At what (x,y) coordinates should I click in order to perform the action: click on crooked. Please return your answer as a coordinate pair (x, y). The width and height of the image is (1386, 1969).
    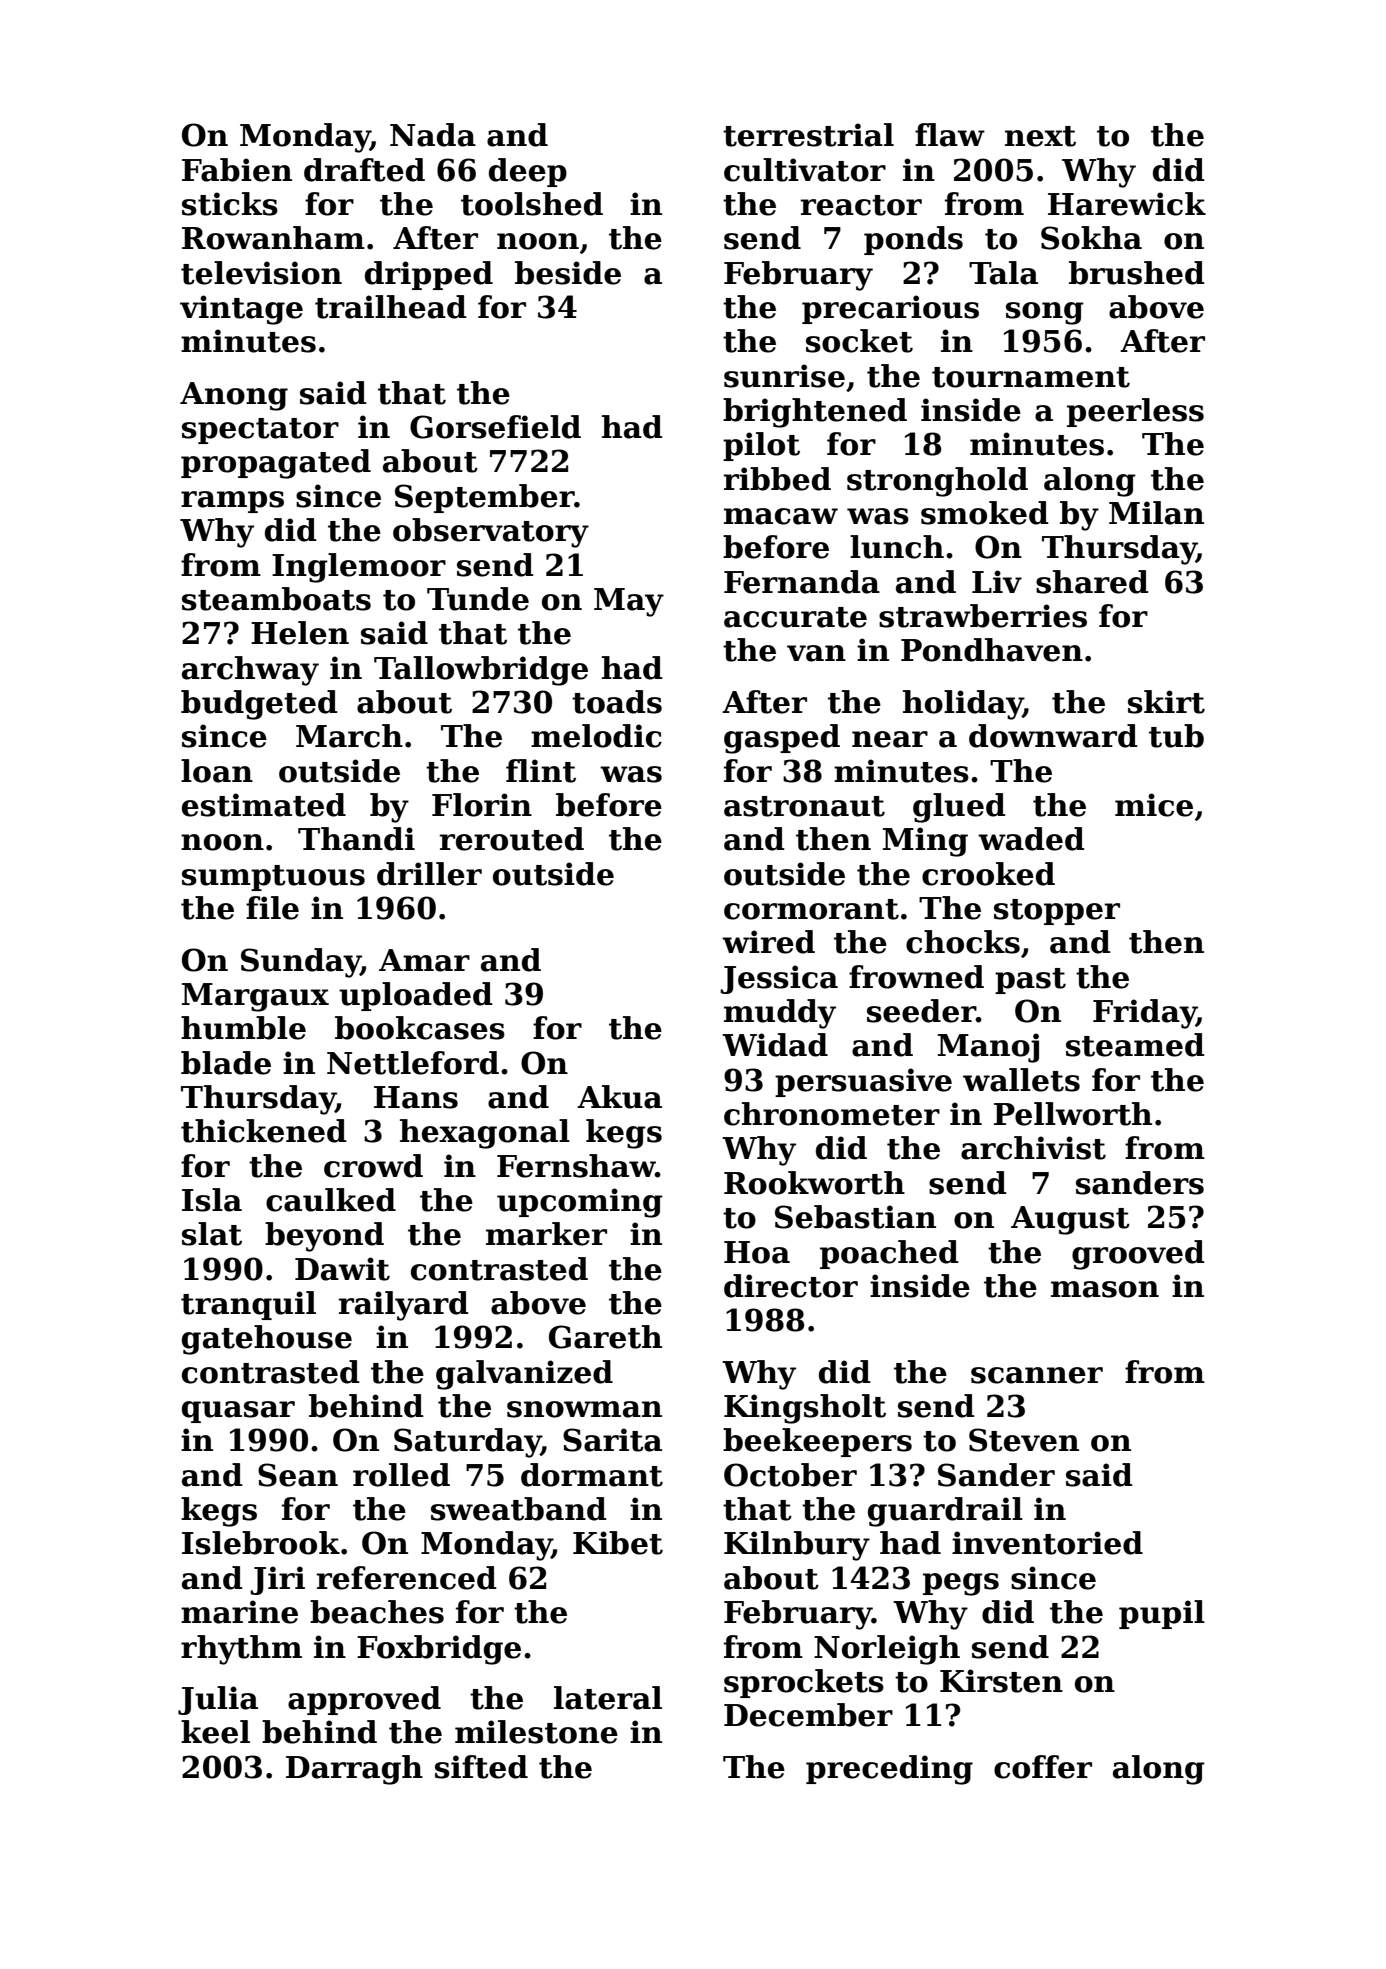
    Looking at the image, I should click on (988, 874).
